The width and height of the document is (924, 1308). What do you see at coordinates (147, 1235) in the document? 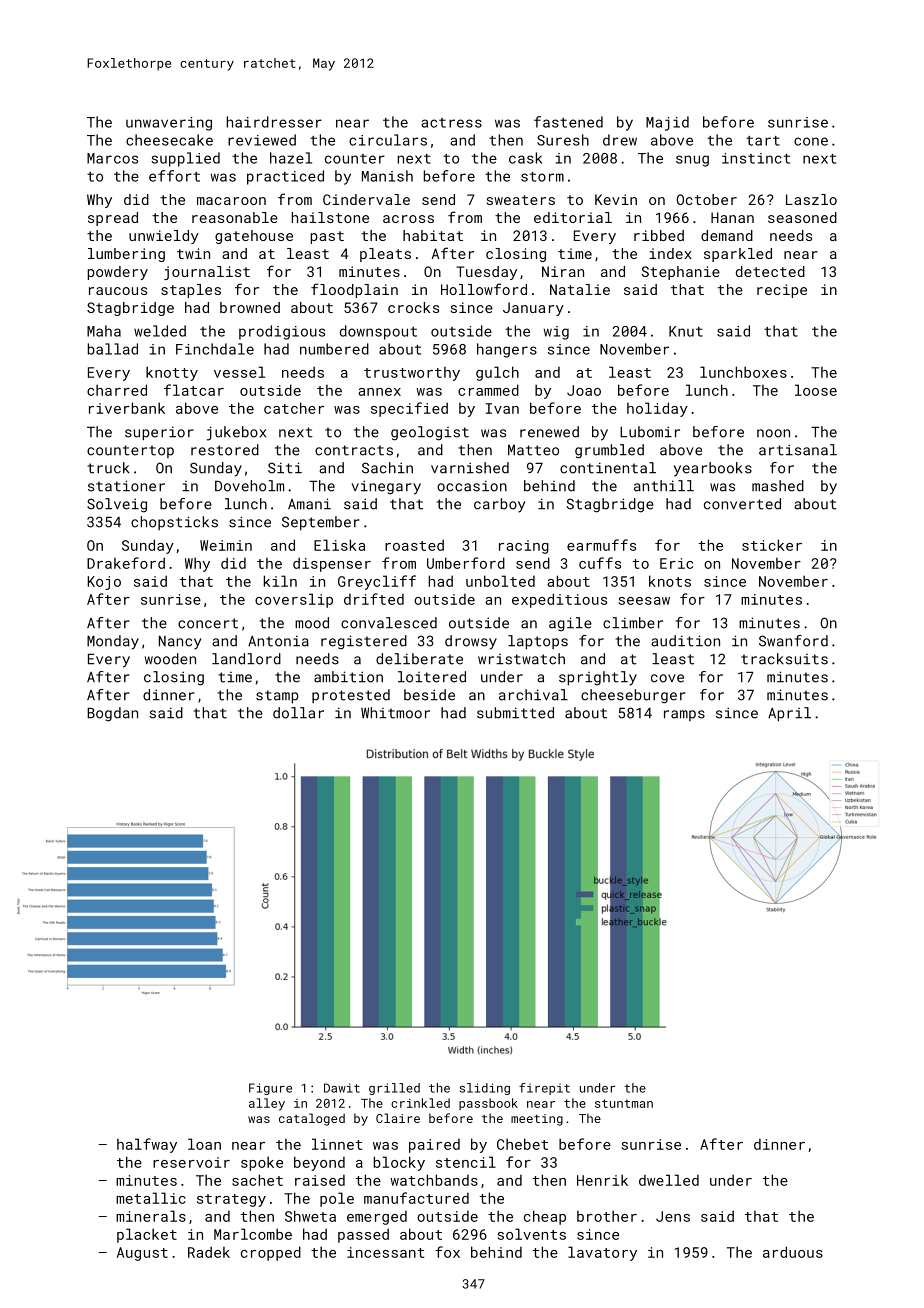
I see `placket` at bounding box center [147, 1235].
